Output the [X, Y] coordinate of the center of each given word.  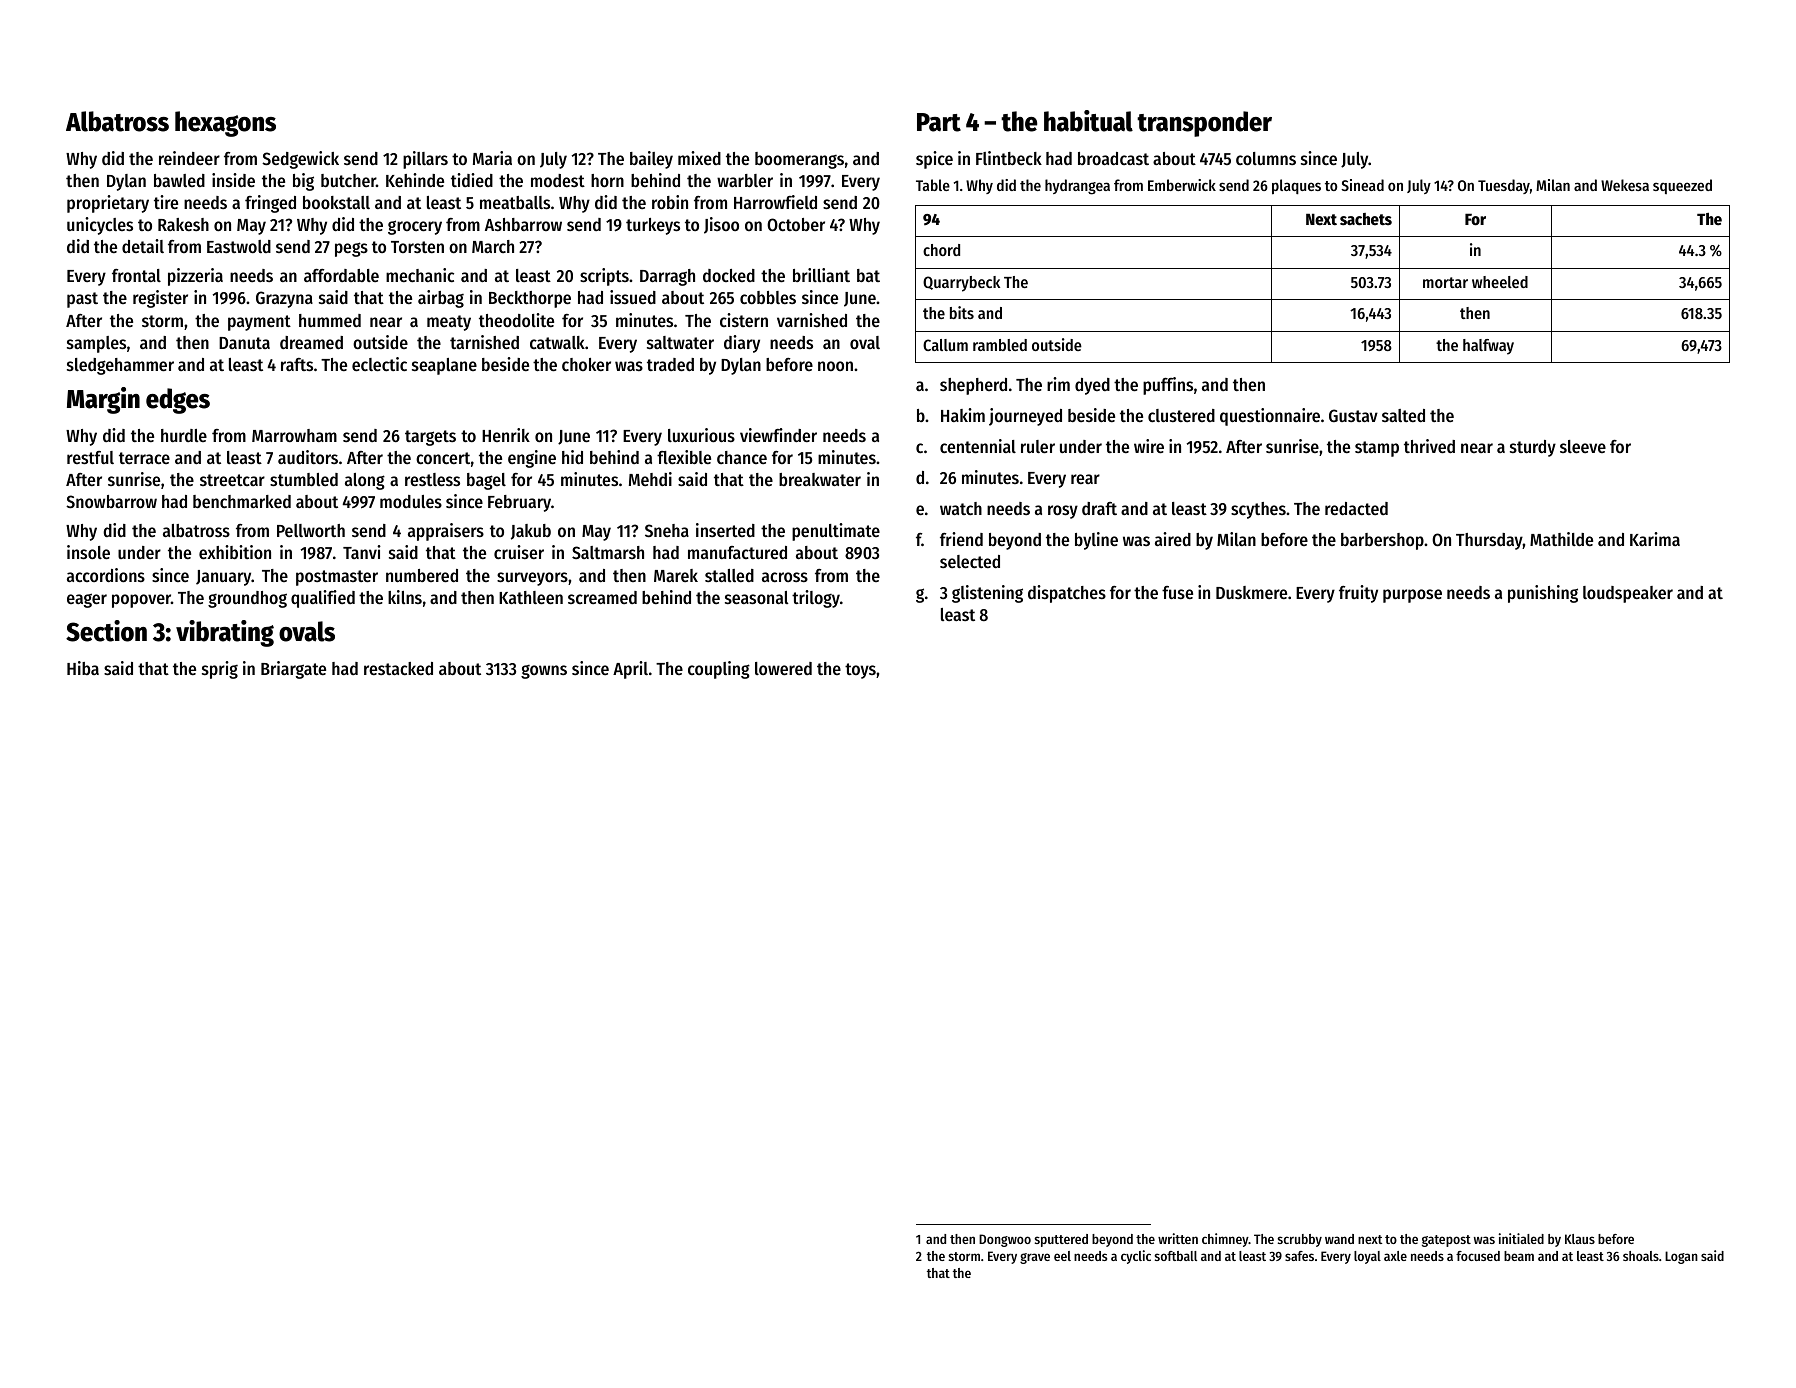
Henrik [506, 435]
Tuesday [1504, 186]
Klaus [1580, 1239]
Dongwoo [1005, 1240]
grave [1035, 1258]
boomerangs [799, 160]
